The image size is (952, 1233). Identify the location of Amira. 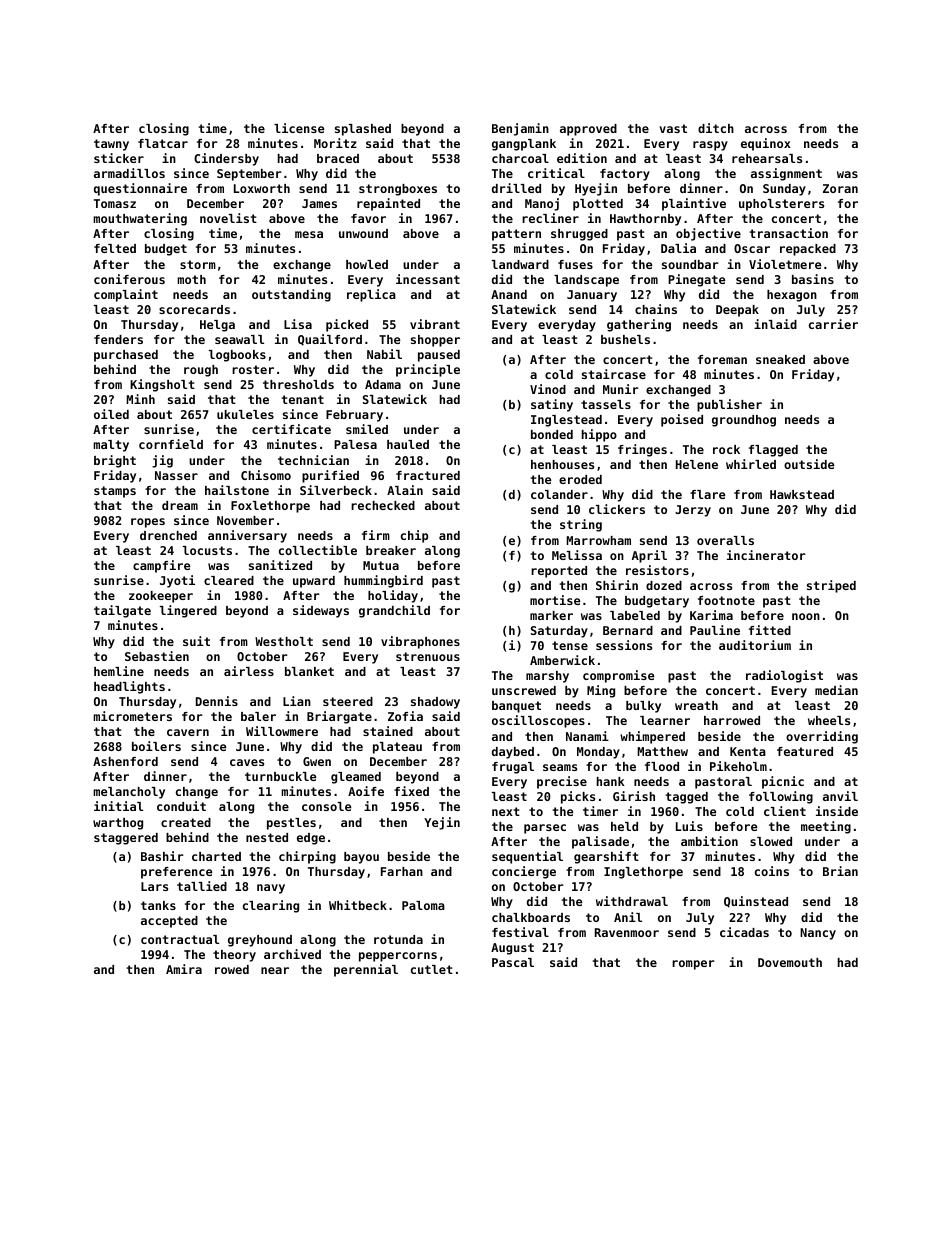
(184, 969).
